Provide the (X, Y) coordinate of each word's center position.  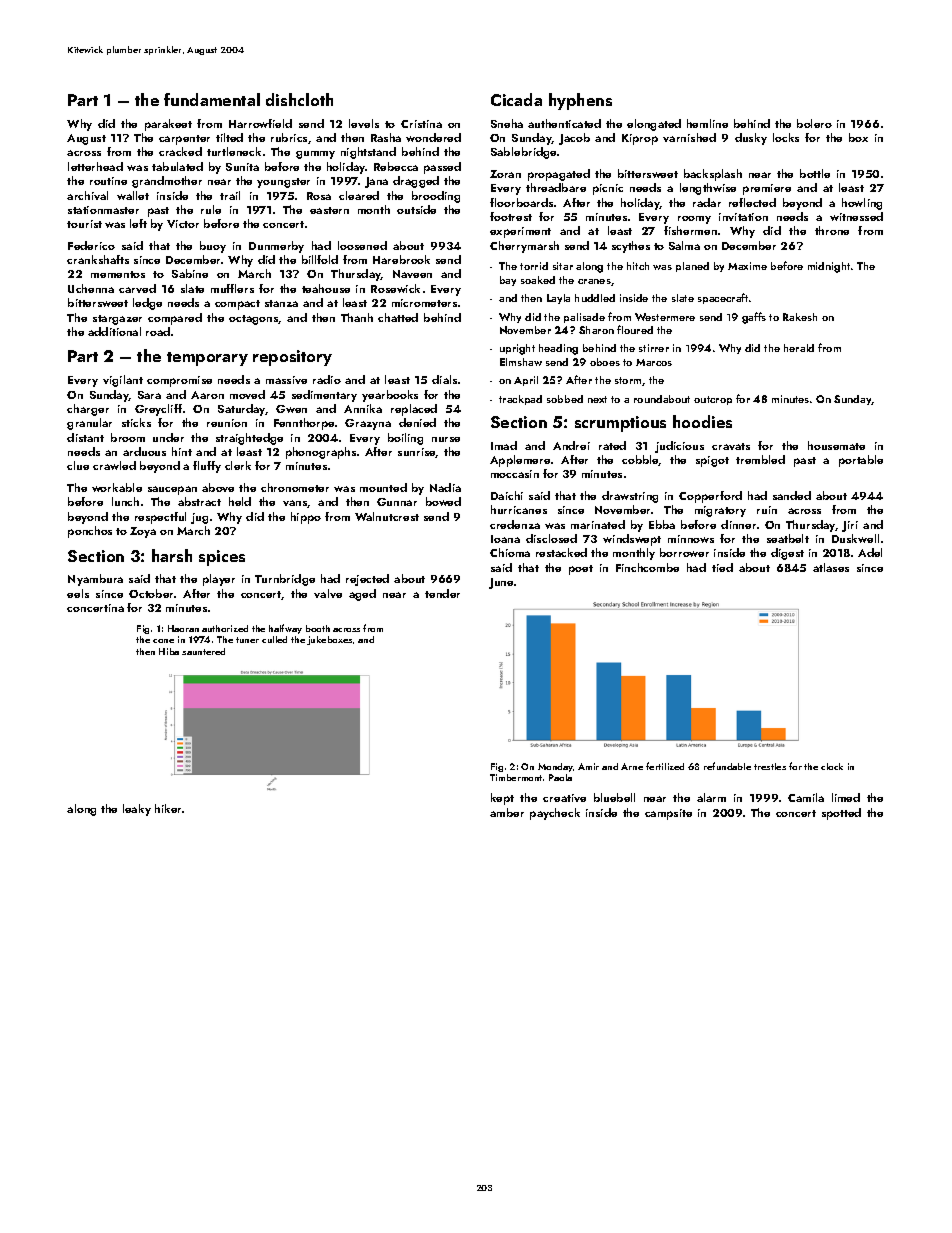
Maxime (747, 266)
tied (722, 567)
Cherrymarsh (524, 247)
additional (114, 331)
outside (416, 209)
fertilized (665, 766)
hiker (169, 808)
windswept (632, 540)
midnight (829, 267)
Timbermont (516, 777)
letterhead (95, 166)
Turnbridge (285, 580)
